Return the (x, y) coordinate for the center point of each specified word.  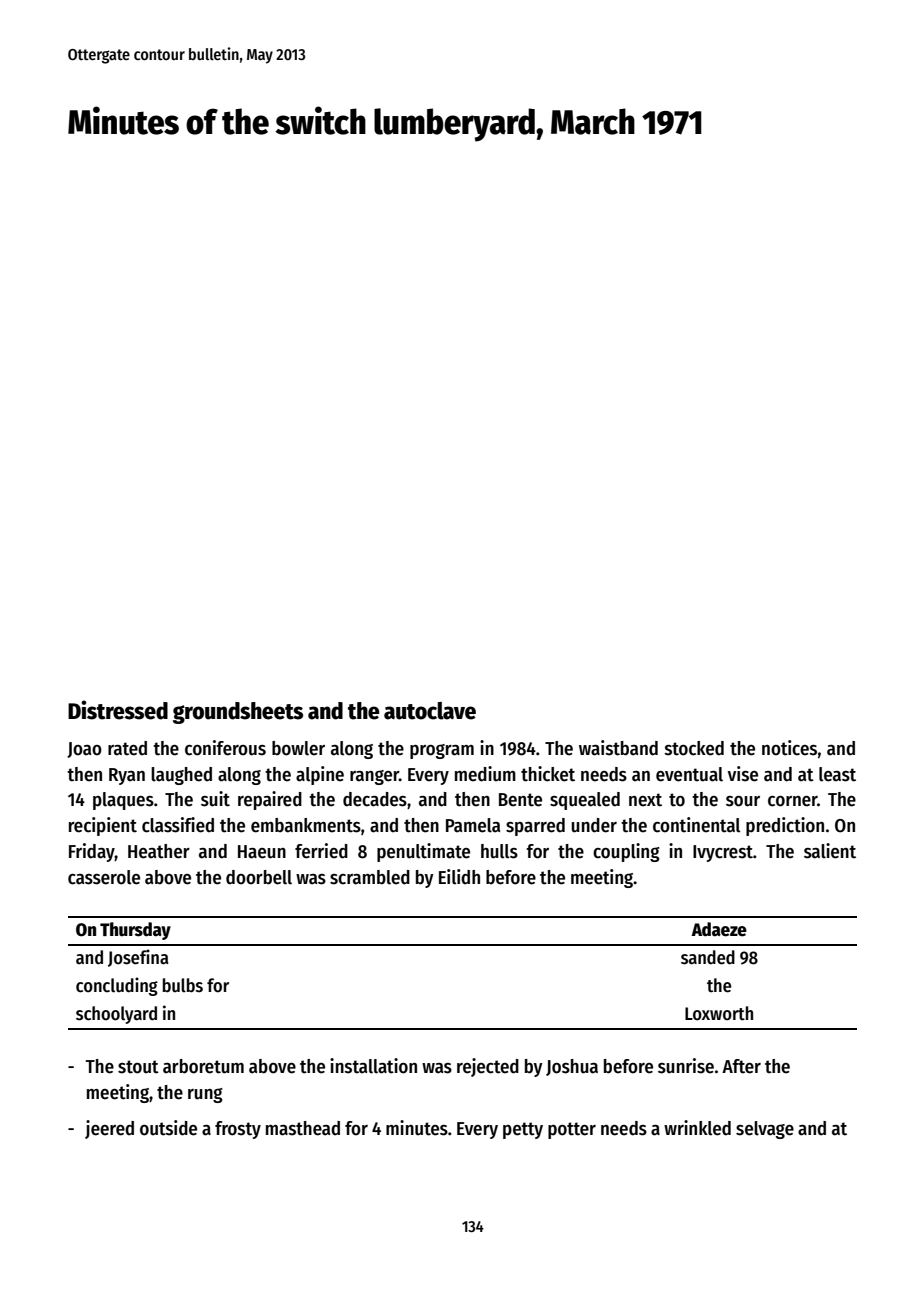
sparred (535, 827)
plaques (123, 801)
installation (373, 1066)
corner (793, 801)
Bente (520, 800)
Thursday (135, 931)
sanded (708, 957)
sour (743, 801)
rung (205, 1095)
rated (127, 748)
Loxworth (719, 1013)
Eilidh (459, 877)
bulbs (183, 985)
